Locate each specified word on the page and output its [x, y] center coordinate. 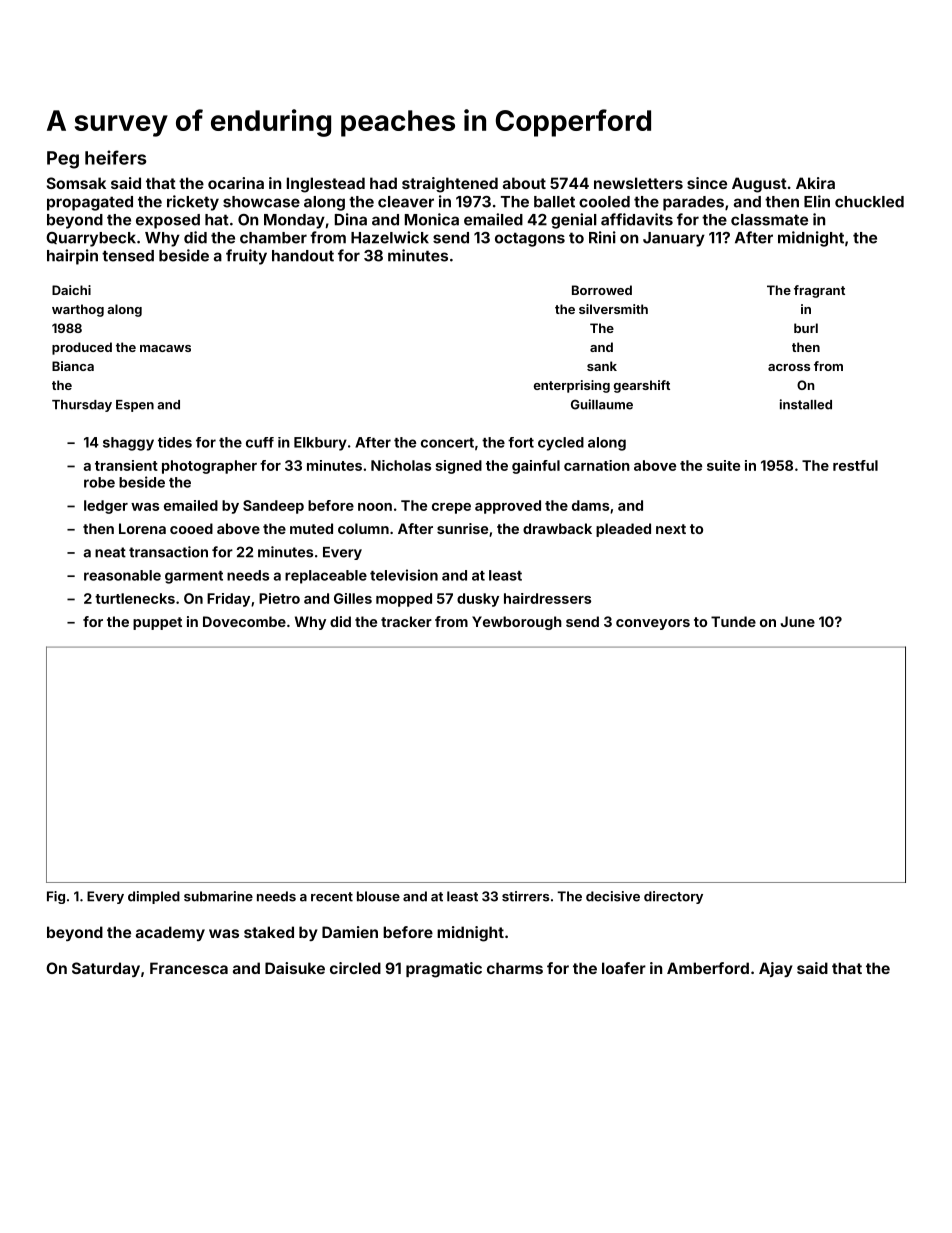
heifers [116, 157]
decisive [613, 896]
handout [303, 256]
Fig [56, 897]
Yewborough [517, 623]
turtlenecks [135, 598]
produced [82, 348]
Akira [815, 183]
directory [673, 897]
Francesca [189, 968]
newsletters [638, 183]
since [707, 183]
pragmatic [444, 970]
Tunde [733, 621]
